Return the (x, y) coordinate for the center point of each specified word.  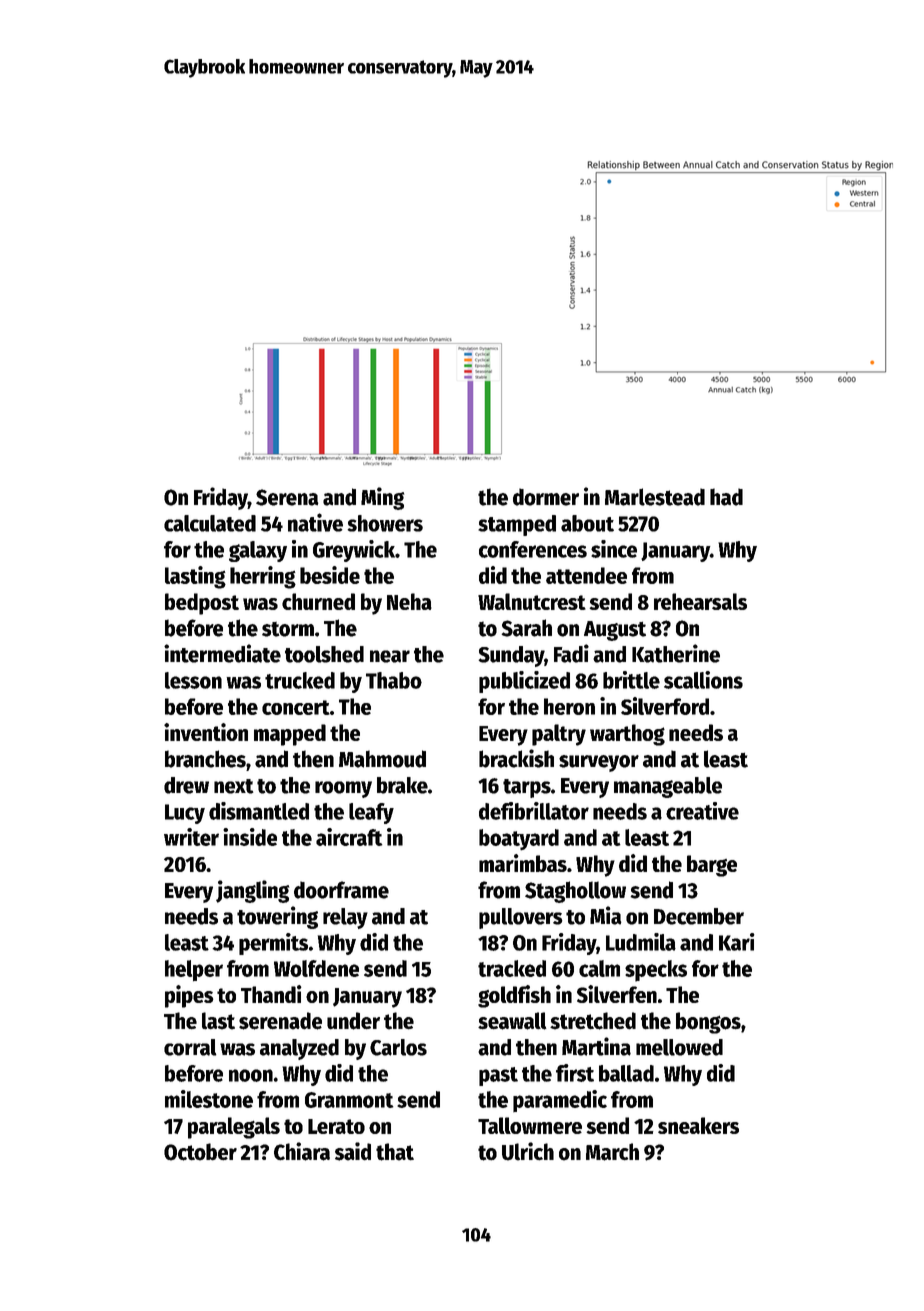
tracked (512, 968)
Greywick (354, 551)
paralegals (234, 1128)
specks (656, 971)
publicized (524, 682)
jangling (252, 891)
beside (330, 575)
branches (205, 759)
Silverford (665, 706)
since (614, 549)
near (390, 656)
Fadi (571, 653)
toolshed (324, 654)
